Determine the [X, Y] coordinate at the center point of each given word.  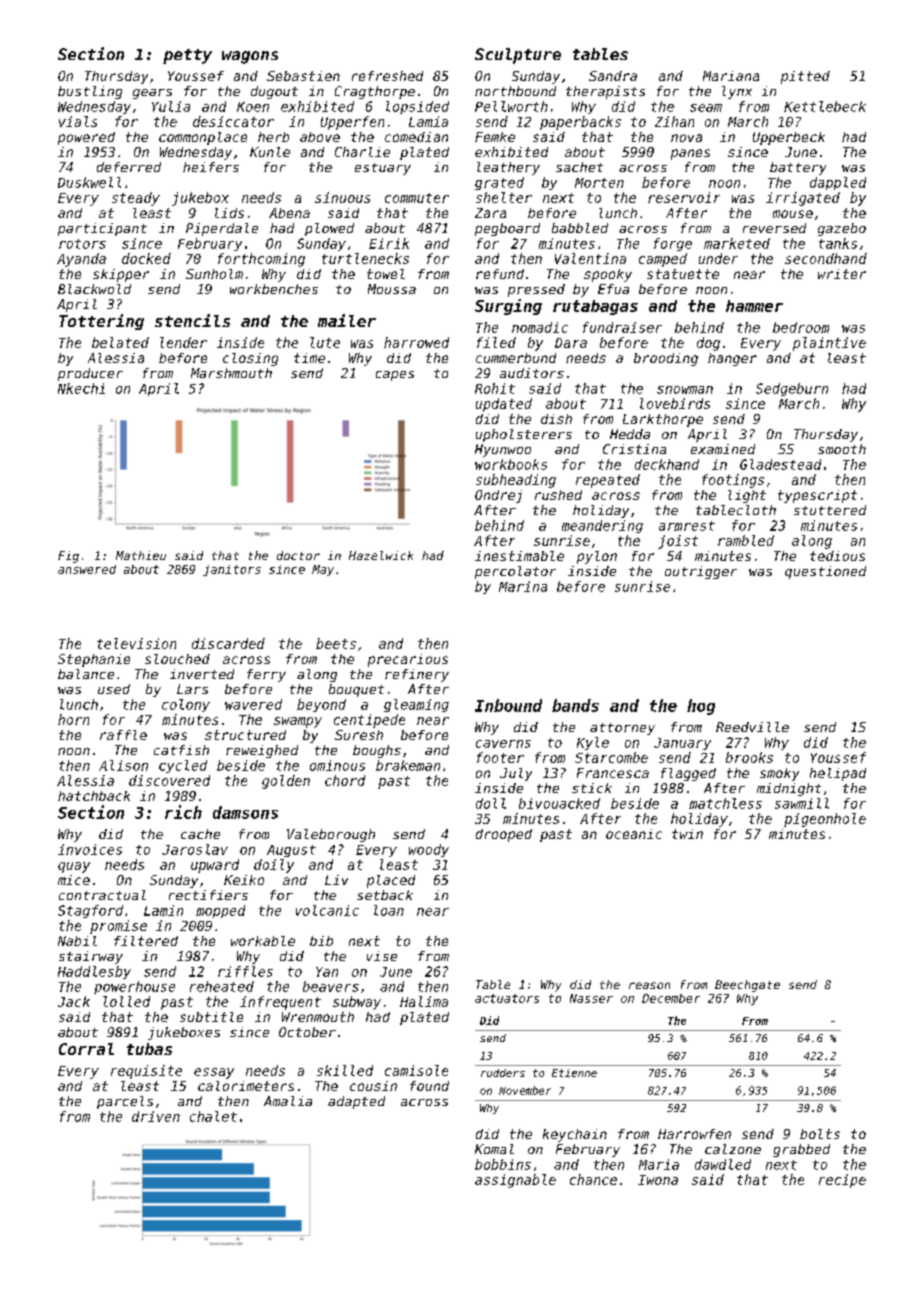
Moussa [392, 289]
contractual [102, 895]
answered [87, 569]
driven [156, 1116]
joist [678, 542]
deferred [129, 167]
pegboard [507, 229]
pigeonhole [825, 820]
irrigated [803, 199]
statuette [683, 274]
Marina [523, 586]
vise [382, 956]
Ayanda [81, 260]
